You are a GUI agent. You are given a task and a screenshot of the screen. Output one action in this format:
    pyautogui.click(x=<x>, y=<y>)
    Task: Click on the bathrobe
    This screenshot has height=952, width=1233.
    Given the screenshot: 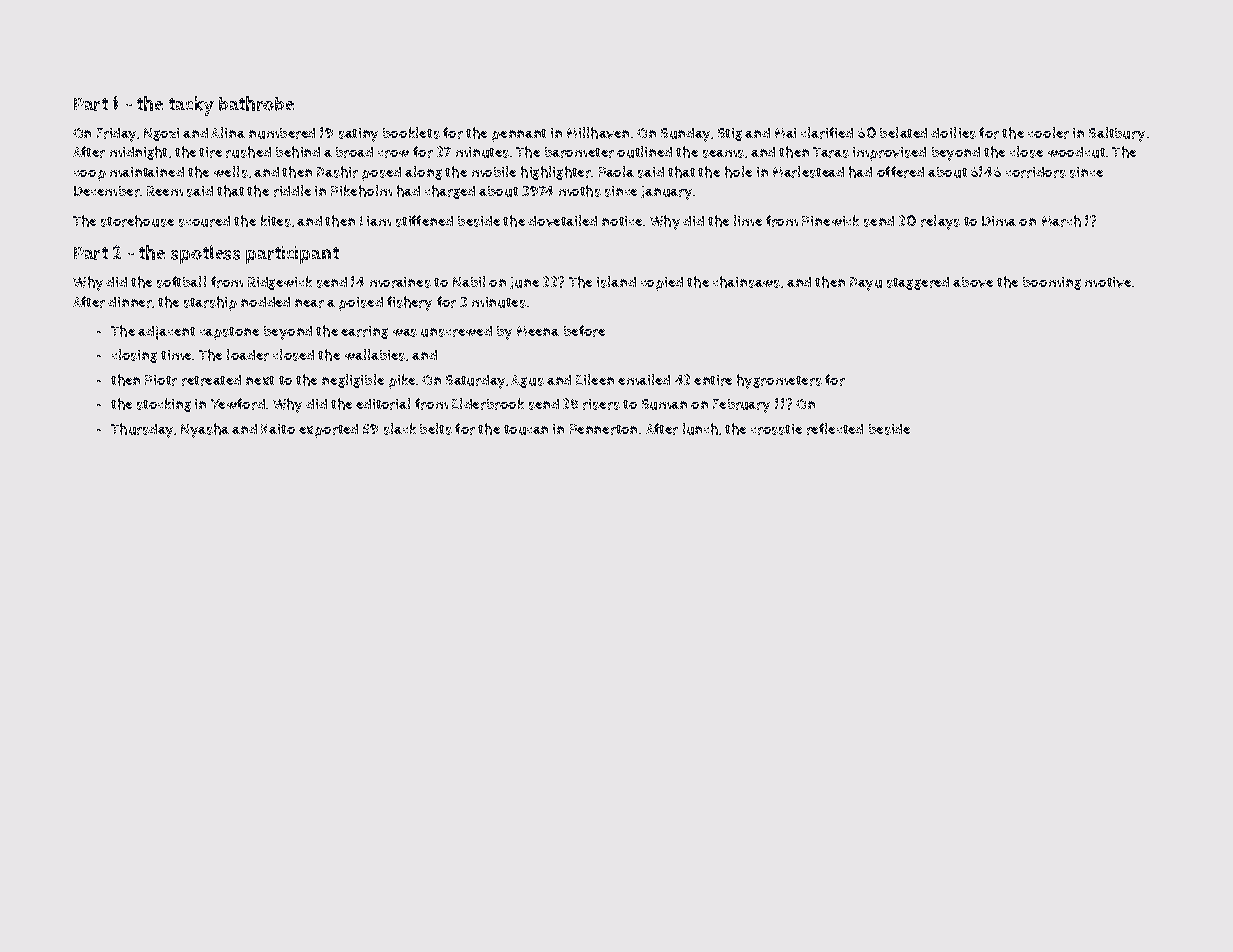 What is the action you would take?
    pyautogui.click(x=256, y=103)
